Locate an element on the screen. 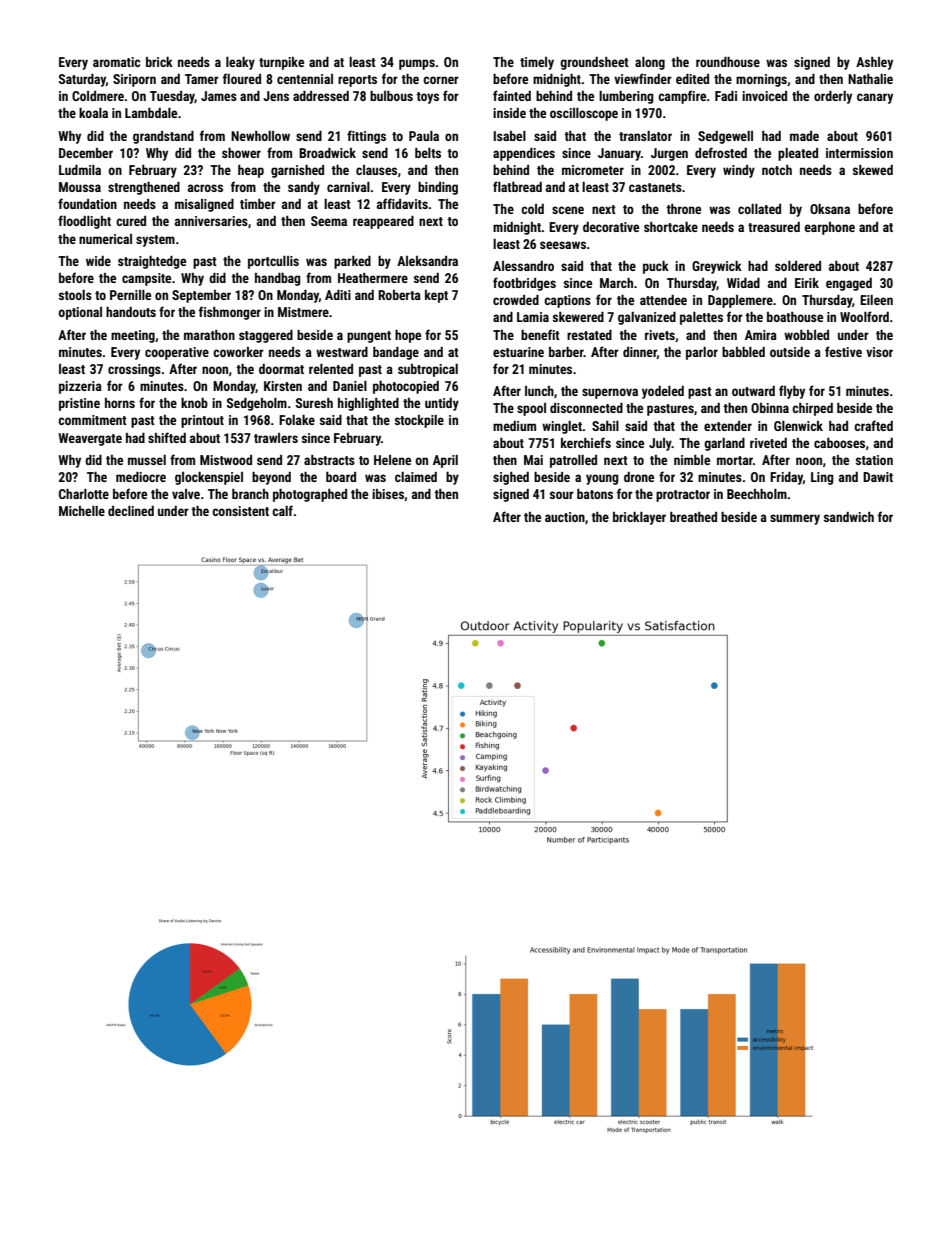 The image size is (952, 1233). benefit is located at coordinates (540, 334).
